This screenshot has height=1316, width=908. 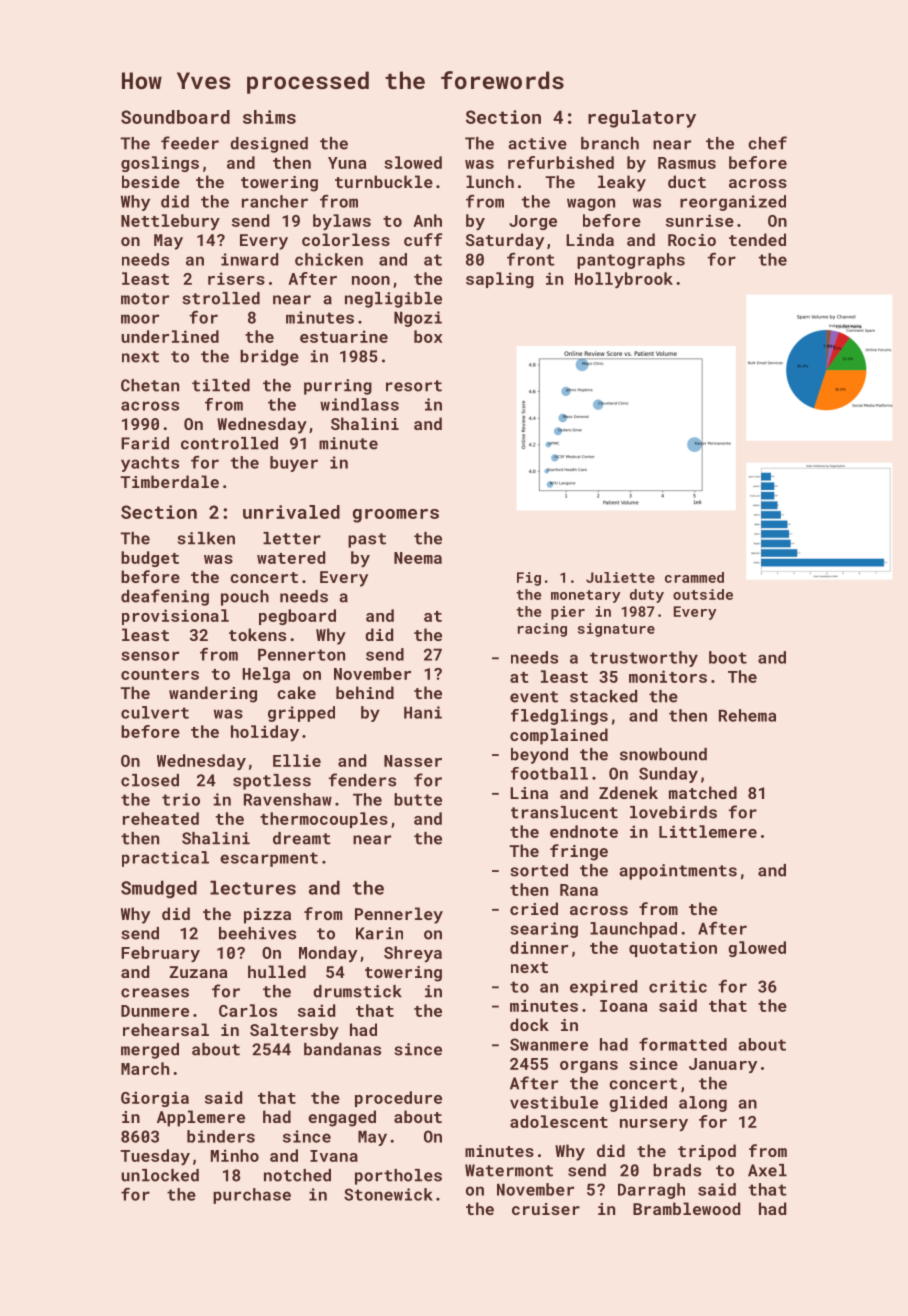 I want to click on tended, so click(x=757, y=239).
